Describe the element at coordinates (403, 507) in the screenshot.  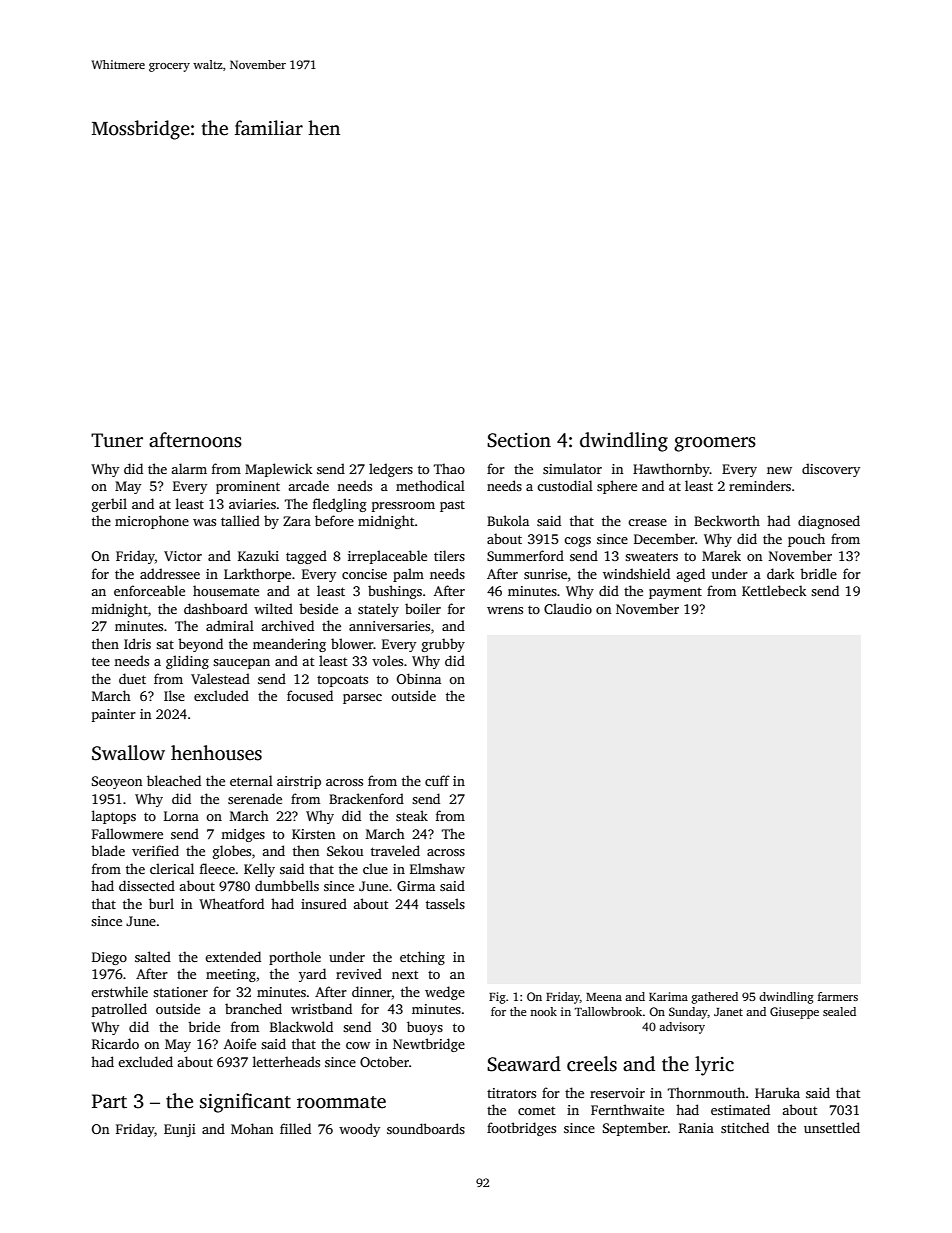
I see `pressroom` at that location.
